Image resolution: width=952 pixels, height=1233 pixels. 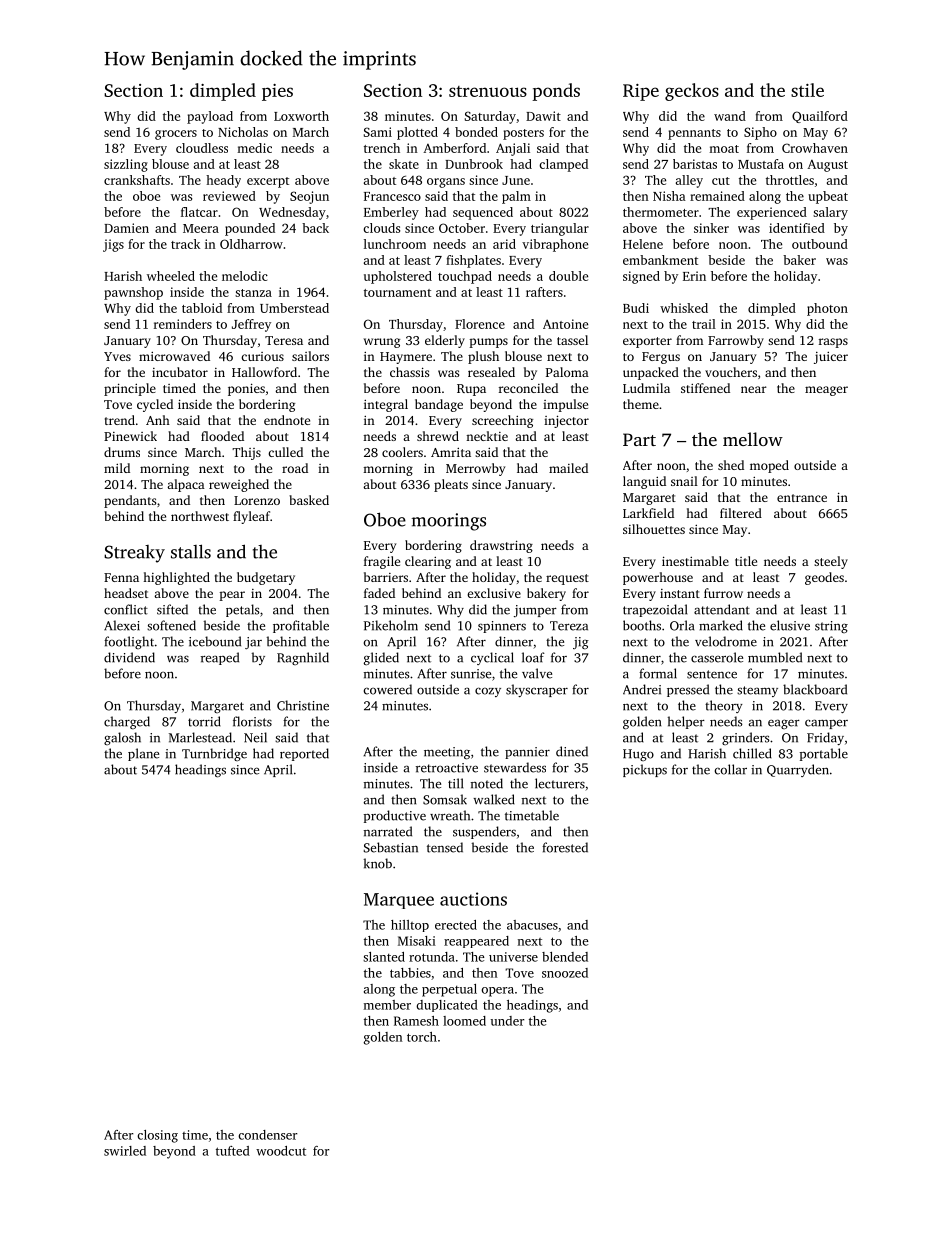 I want to click on August, so click(x=827, y=166).
